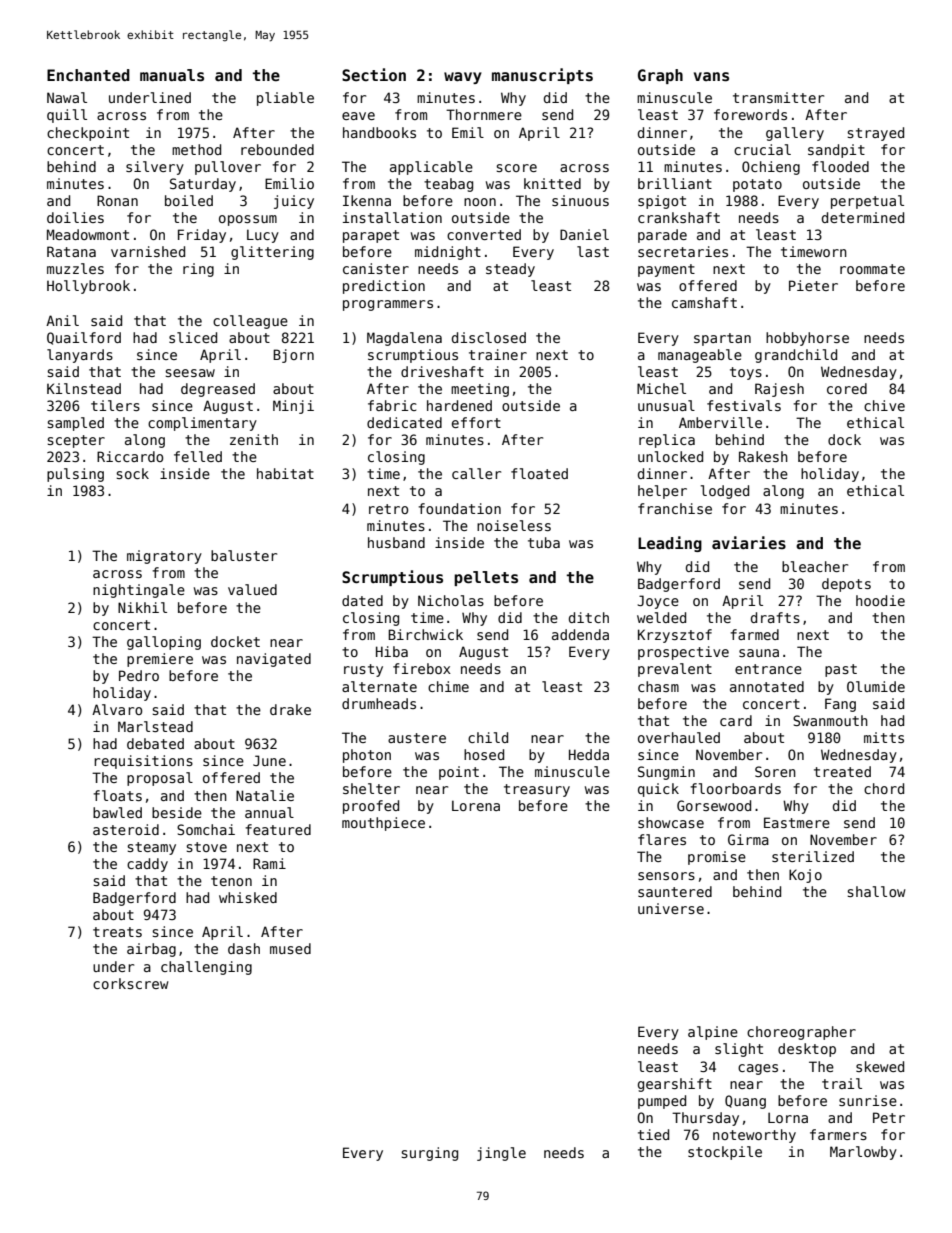 The height and width of the document is (1233, 952). I want to click on hobbyhorse, so click(807, 339).
